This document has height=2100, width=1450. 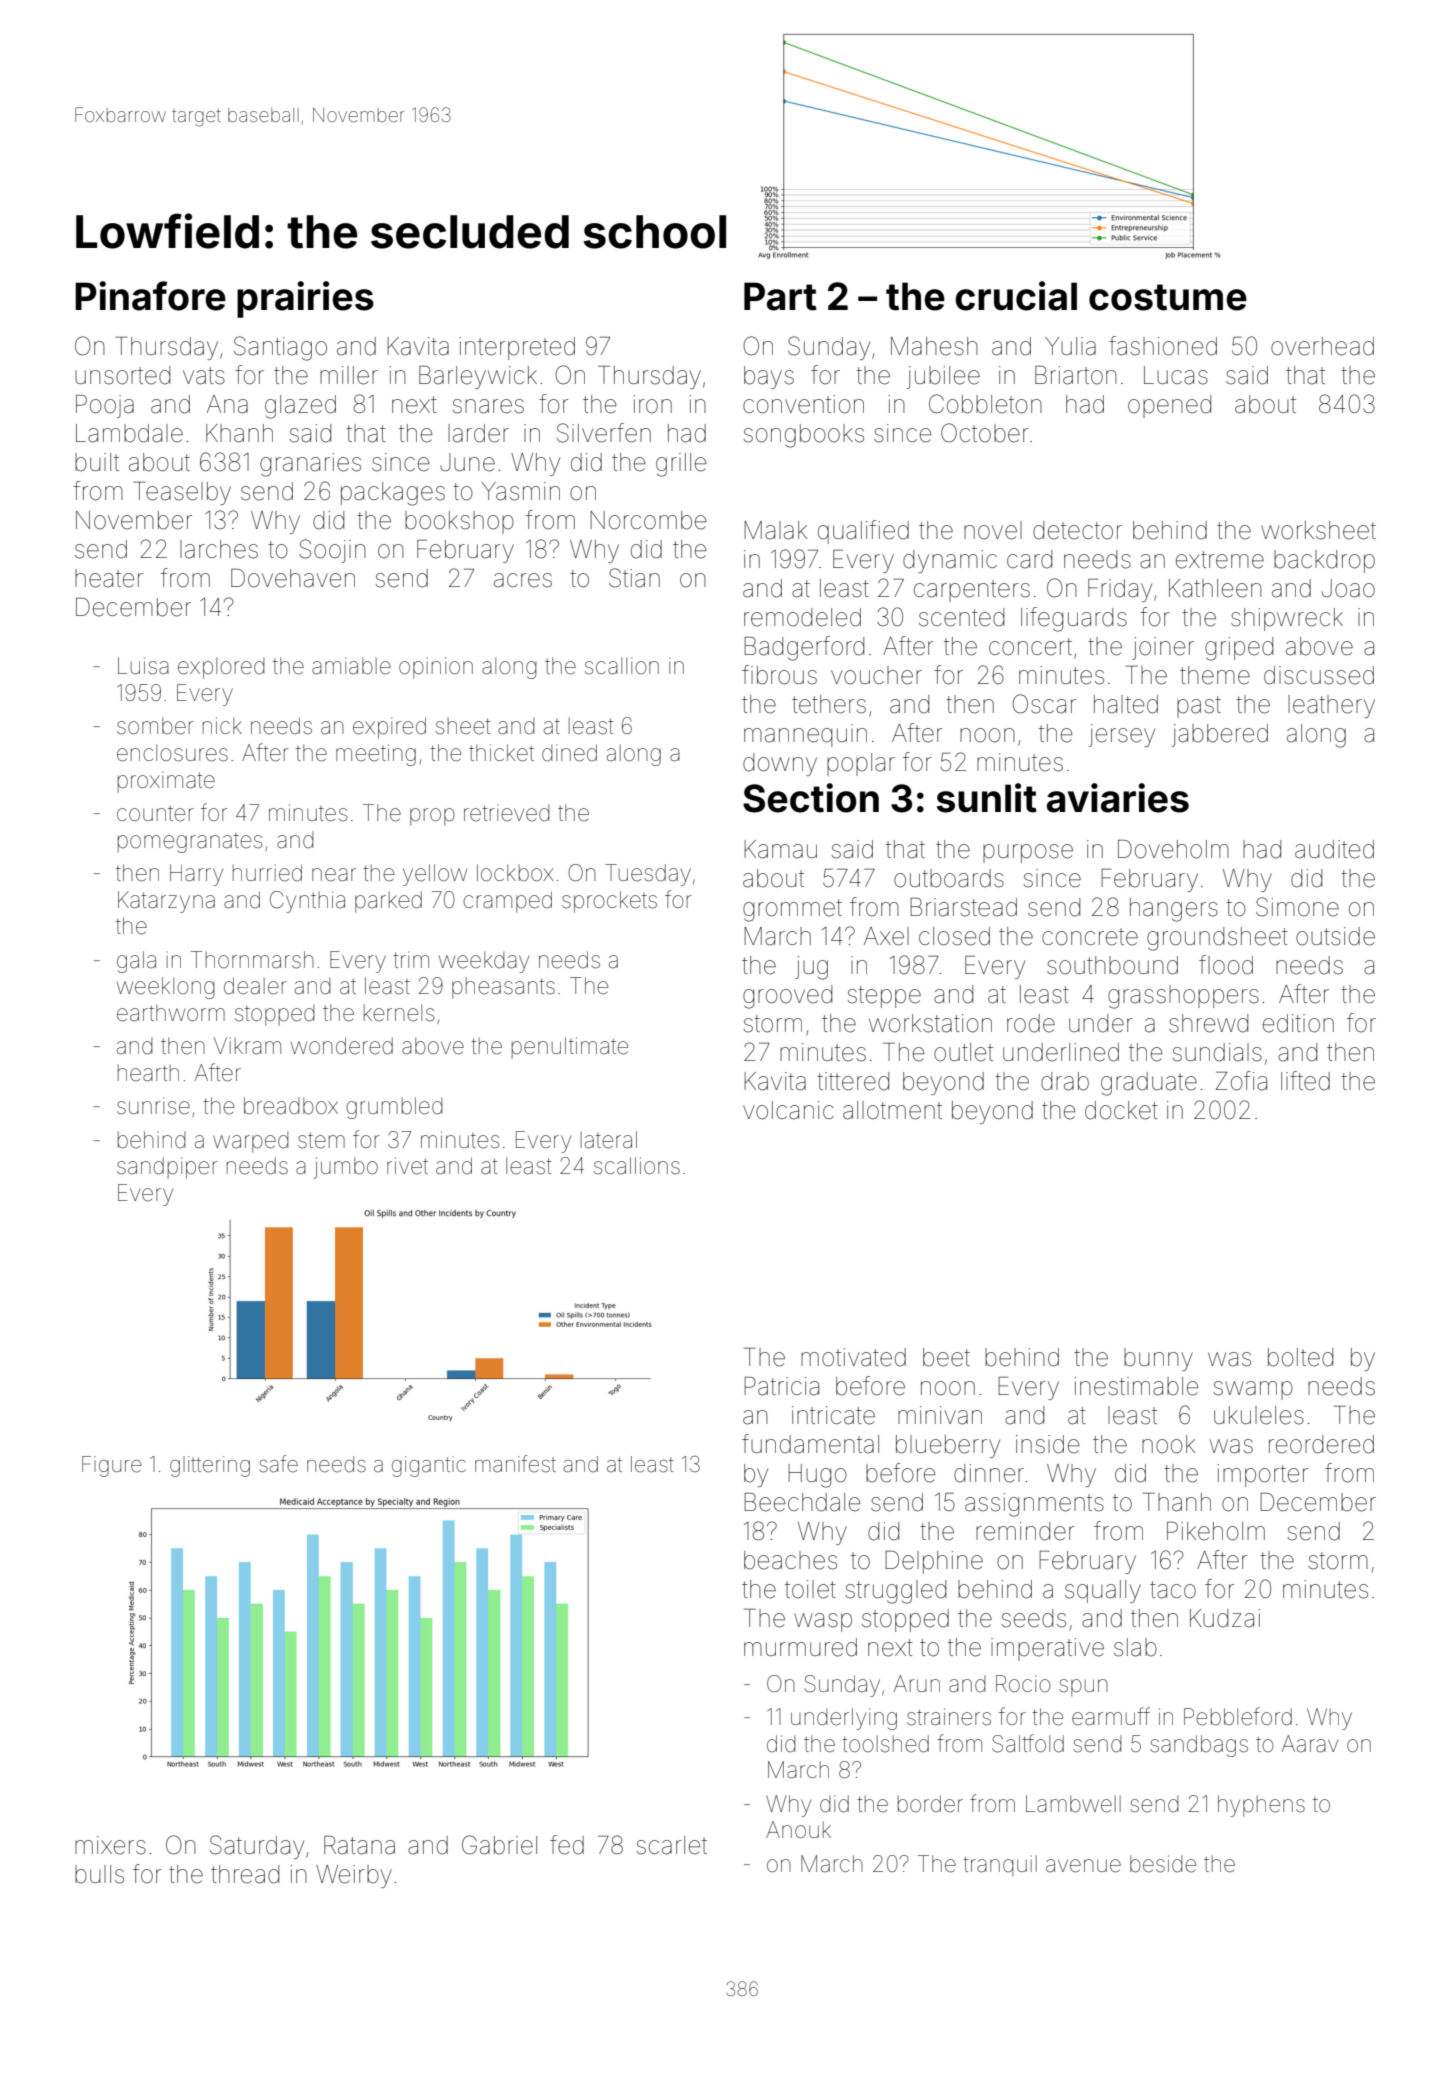 What do you see at coordinates (1169, 406) in the document?
I see `opened` at bounding box center [1169, 406].
